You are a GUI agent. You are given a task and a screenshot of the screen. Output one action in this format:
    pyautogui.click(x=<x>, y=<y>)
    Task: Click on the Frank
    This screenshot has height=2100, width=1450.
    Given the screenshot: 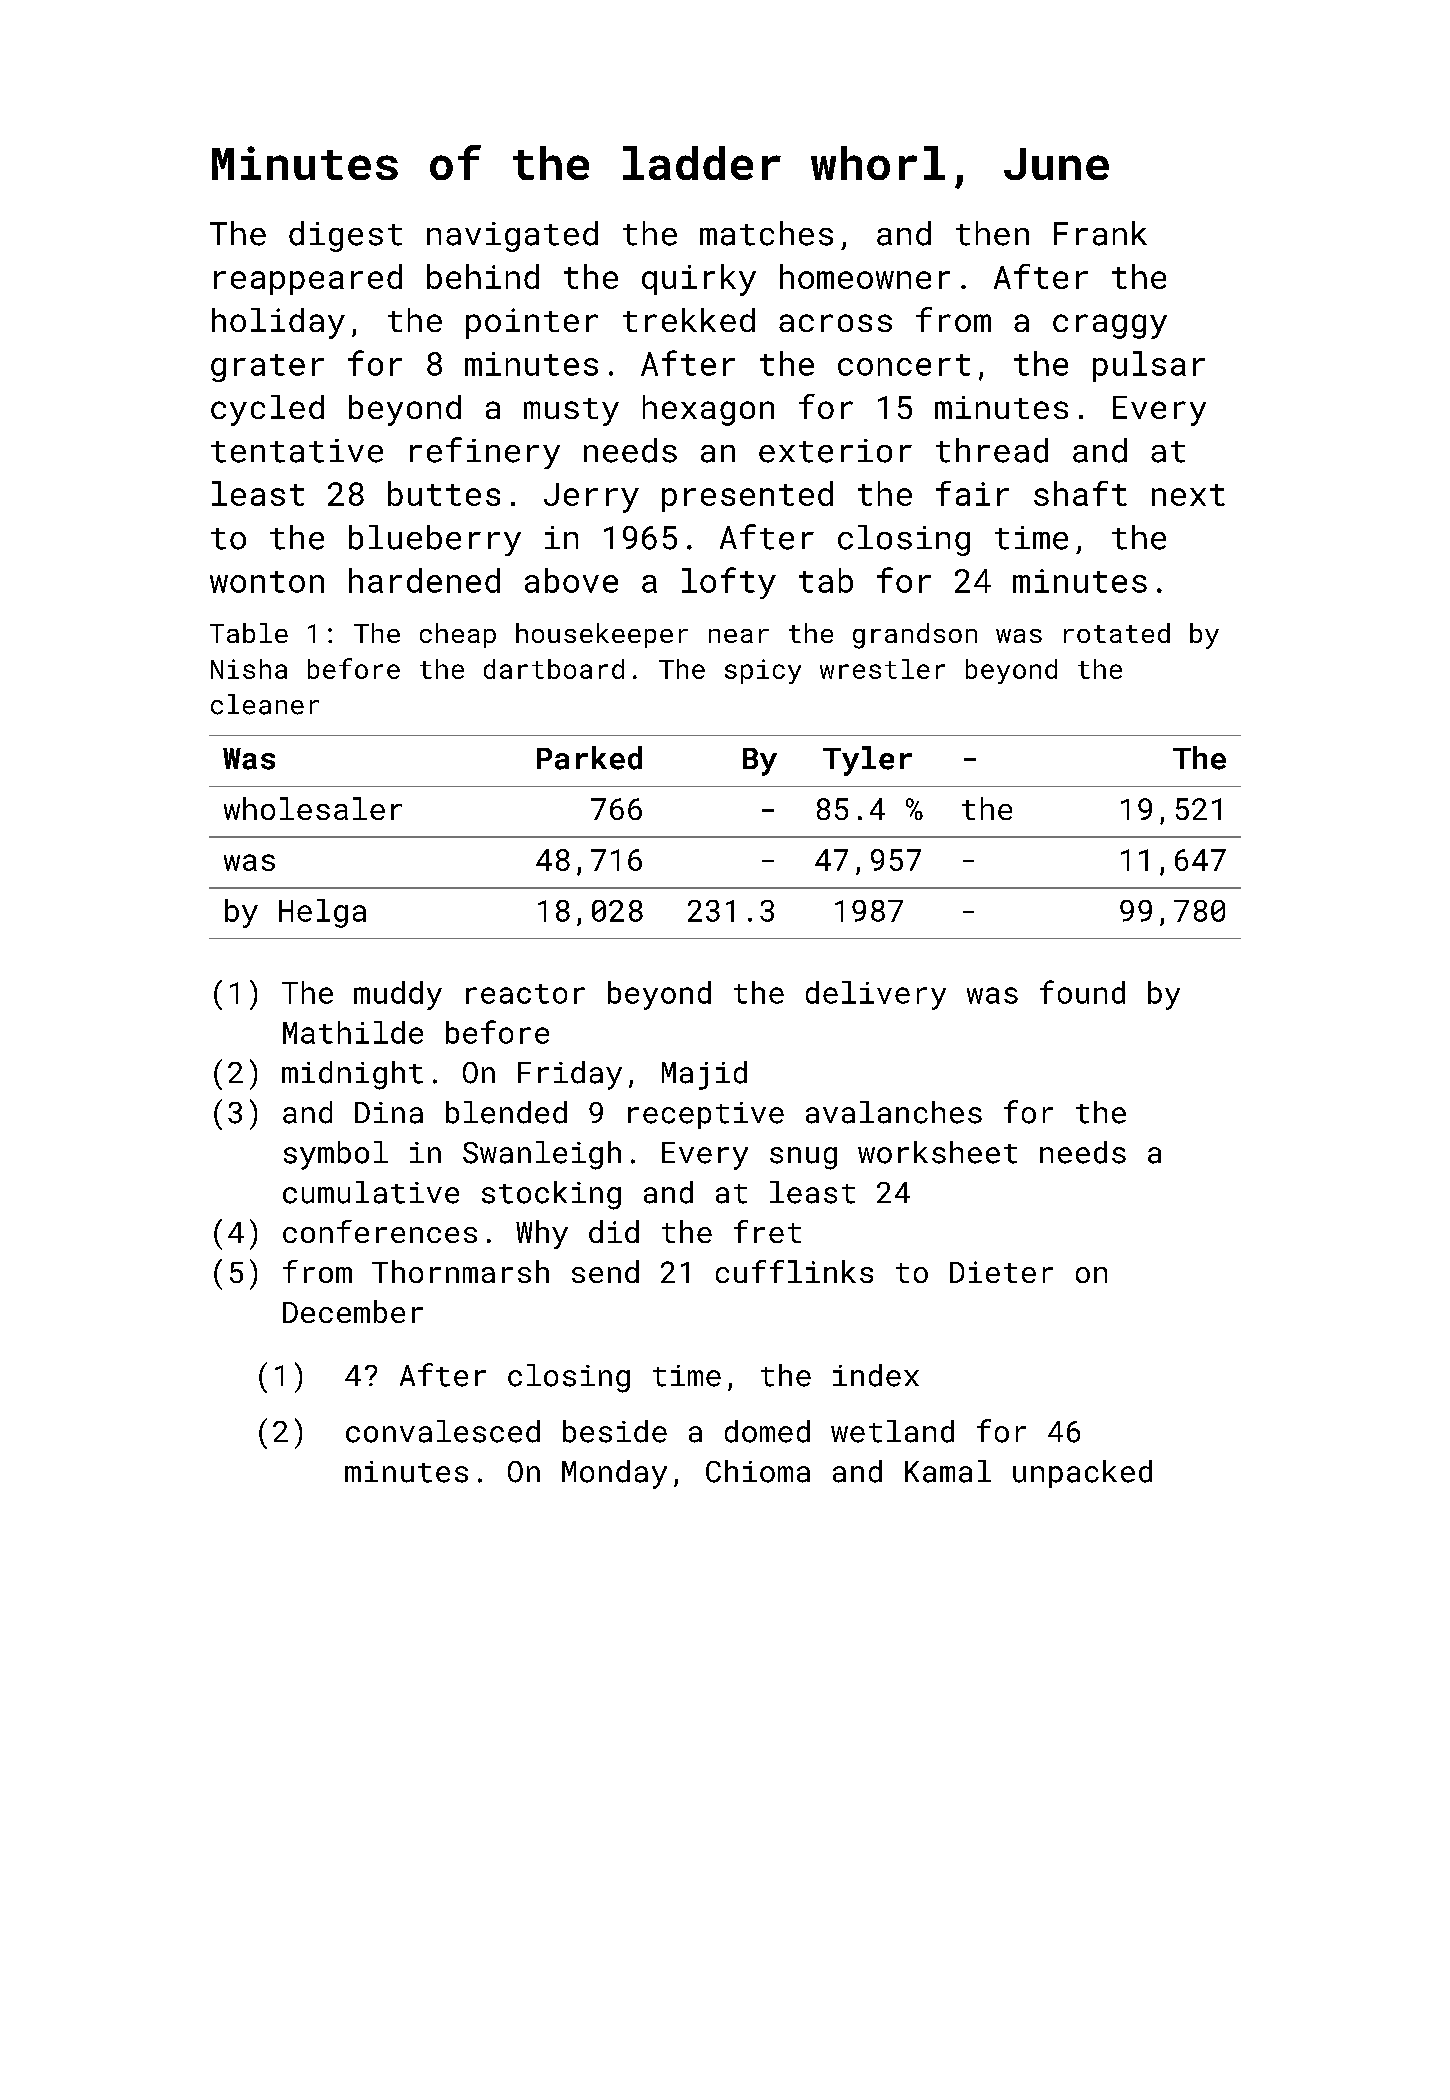 What is the action you would take?
    pyautogui.click(x=1100, y=233)
